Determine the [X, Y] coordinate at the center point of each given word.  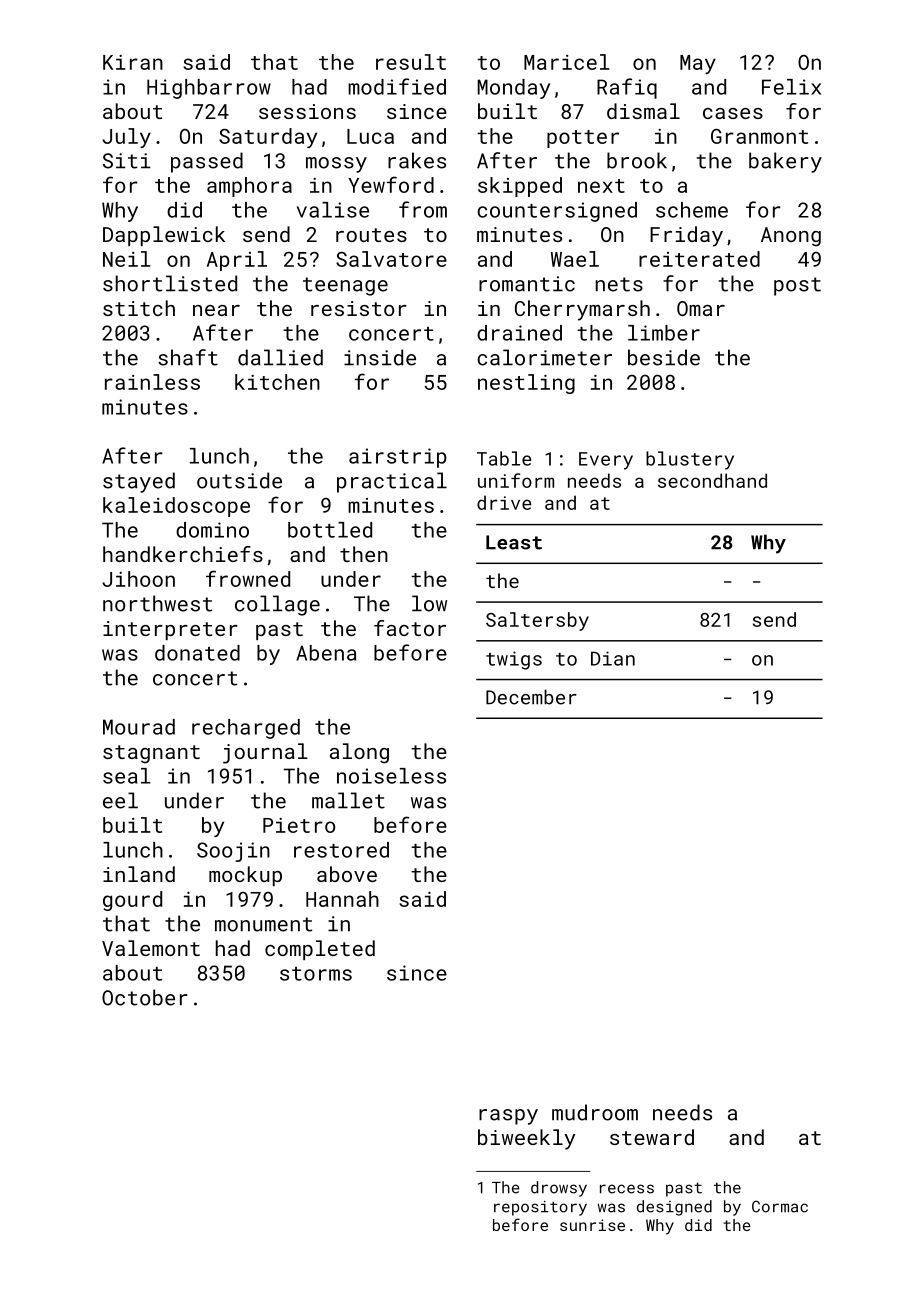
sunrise [592, 1225]
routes [371, 235]
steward [652, 1137]
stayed [139, 482]
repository [540, 1208]
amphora [249, 187]
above [347, 874]
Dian [613, 658]
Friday [686, 236]
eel [120, 800]
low [429, 603]
